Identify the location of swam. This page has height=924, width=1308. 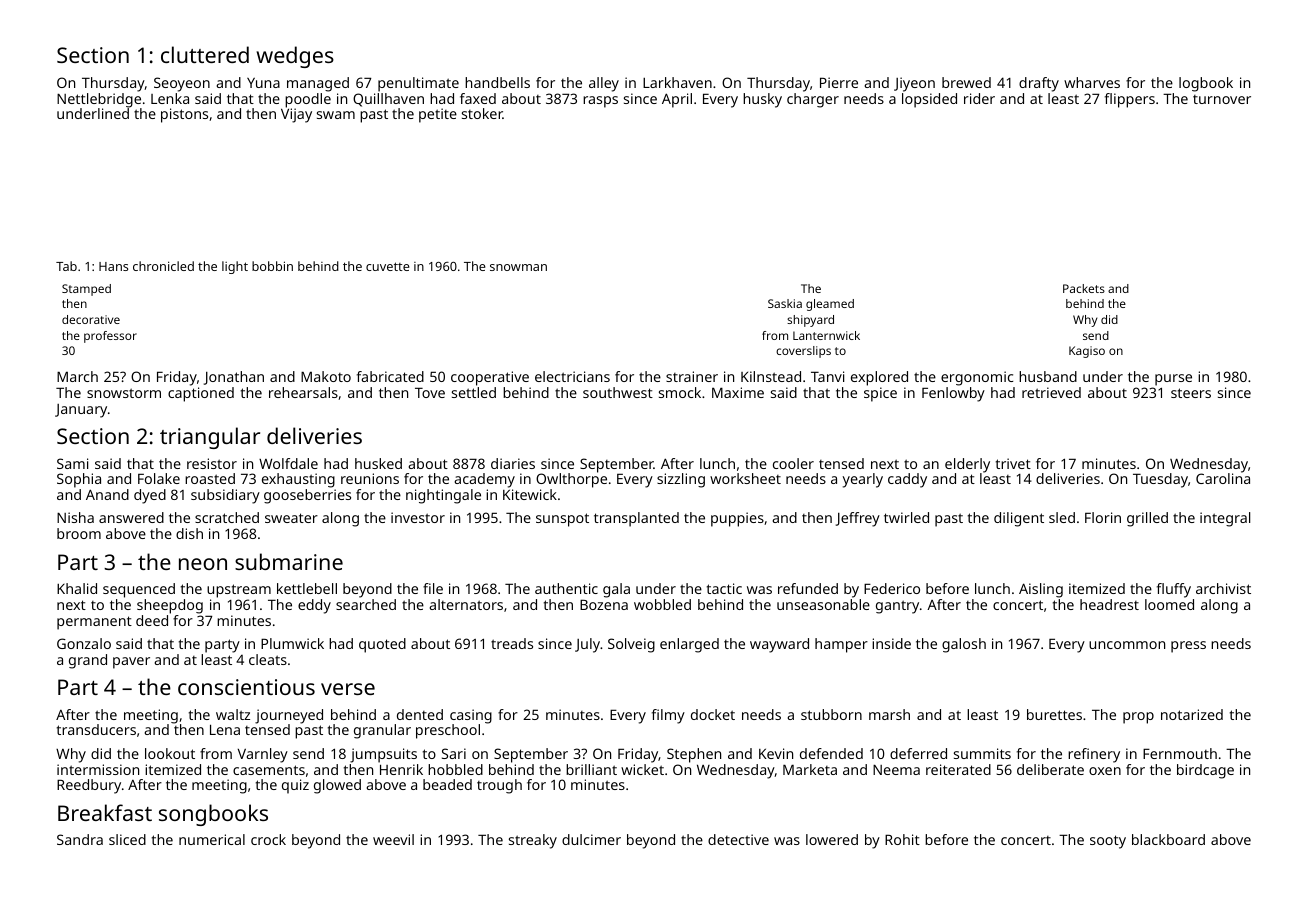
(336, 115).
